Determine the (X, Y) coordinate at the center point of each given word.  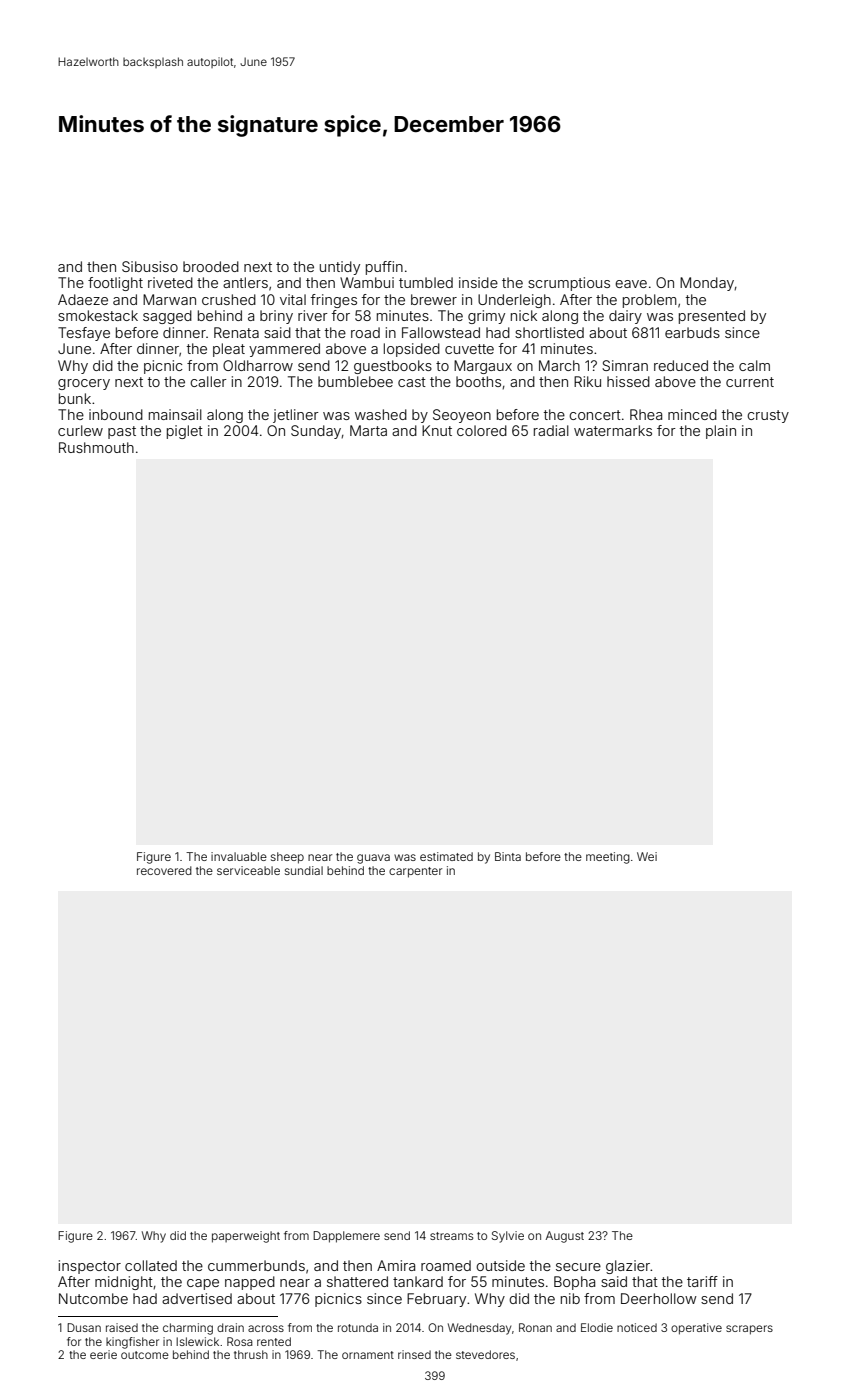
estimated (446, 856)
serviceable (248, 870)
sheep (287, 858)
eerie (103, 1354)
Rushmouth (96, 447)
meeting (608, 858)
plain (721, 432)
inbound (116, 414)
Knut (437, 430)
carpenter (415, 872)
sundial (304, 870)
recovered (164, 870)
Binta (508, 856)
